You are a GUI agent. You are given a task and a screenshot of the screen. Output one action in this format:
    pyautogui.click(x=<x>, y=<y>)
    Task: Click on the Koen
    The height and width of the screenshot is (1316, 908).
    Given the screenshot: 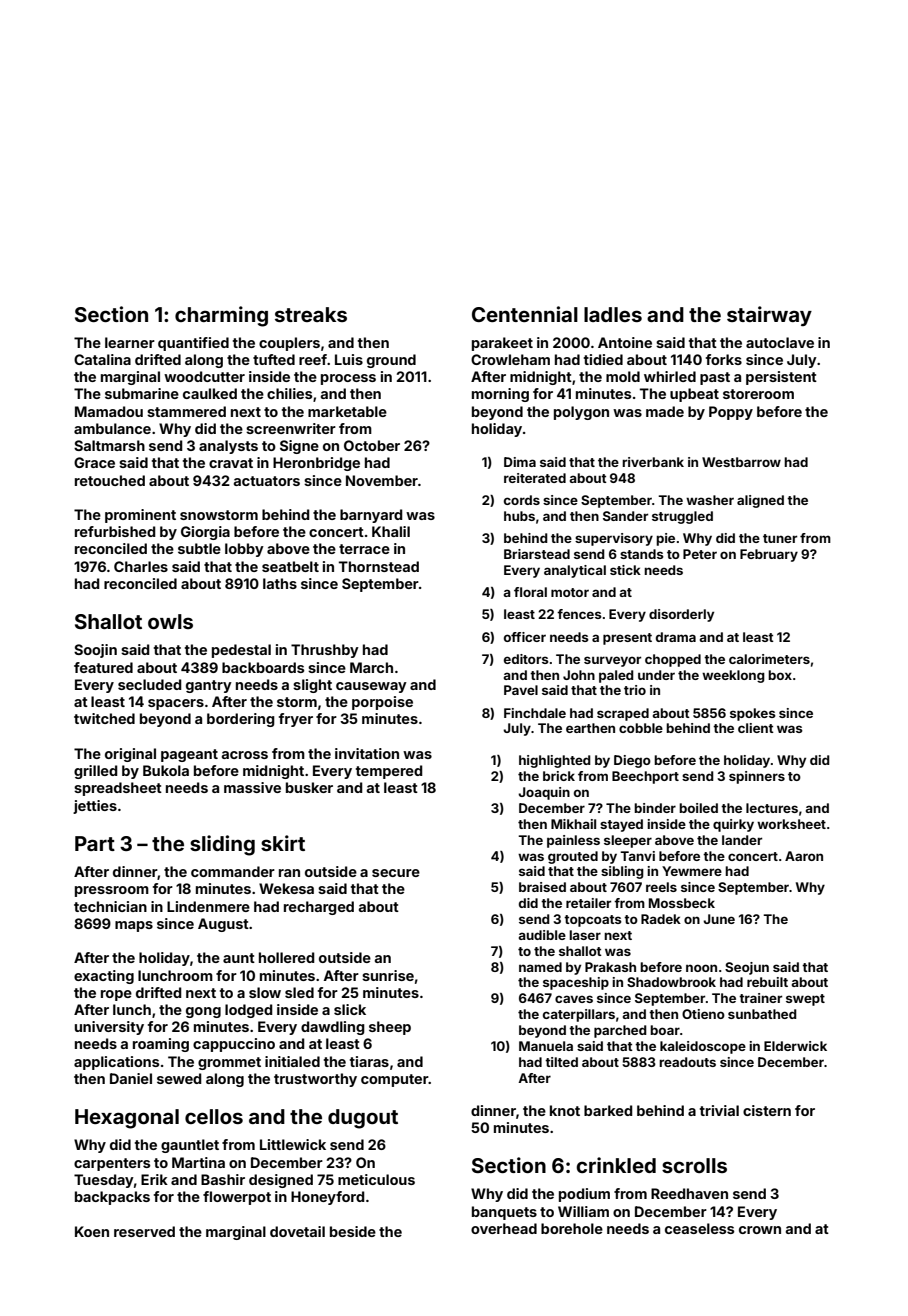 What is the action you would take?
    pyautogui.click(x=92, y=1231)
